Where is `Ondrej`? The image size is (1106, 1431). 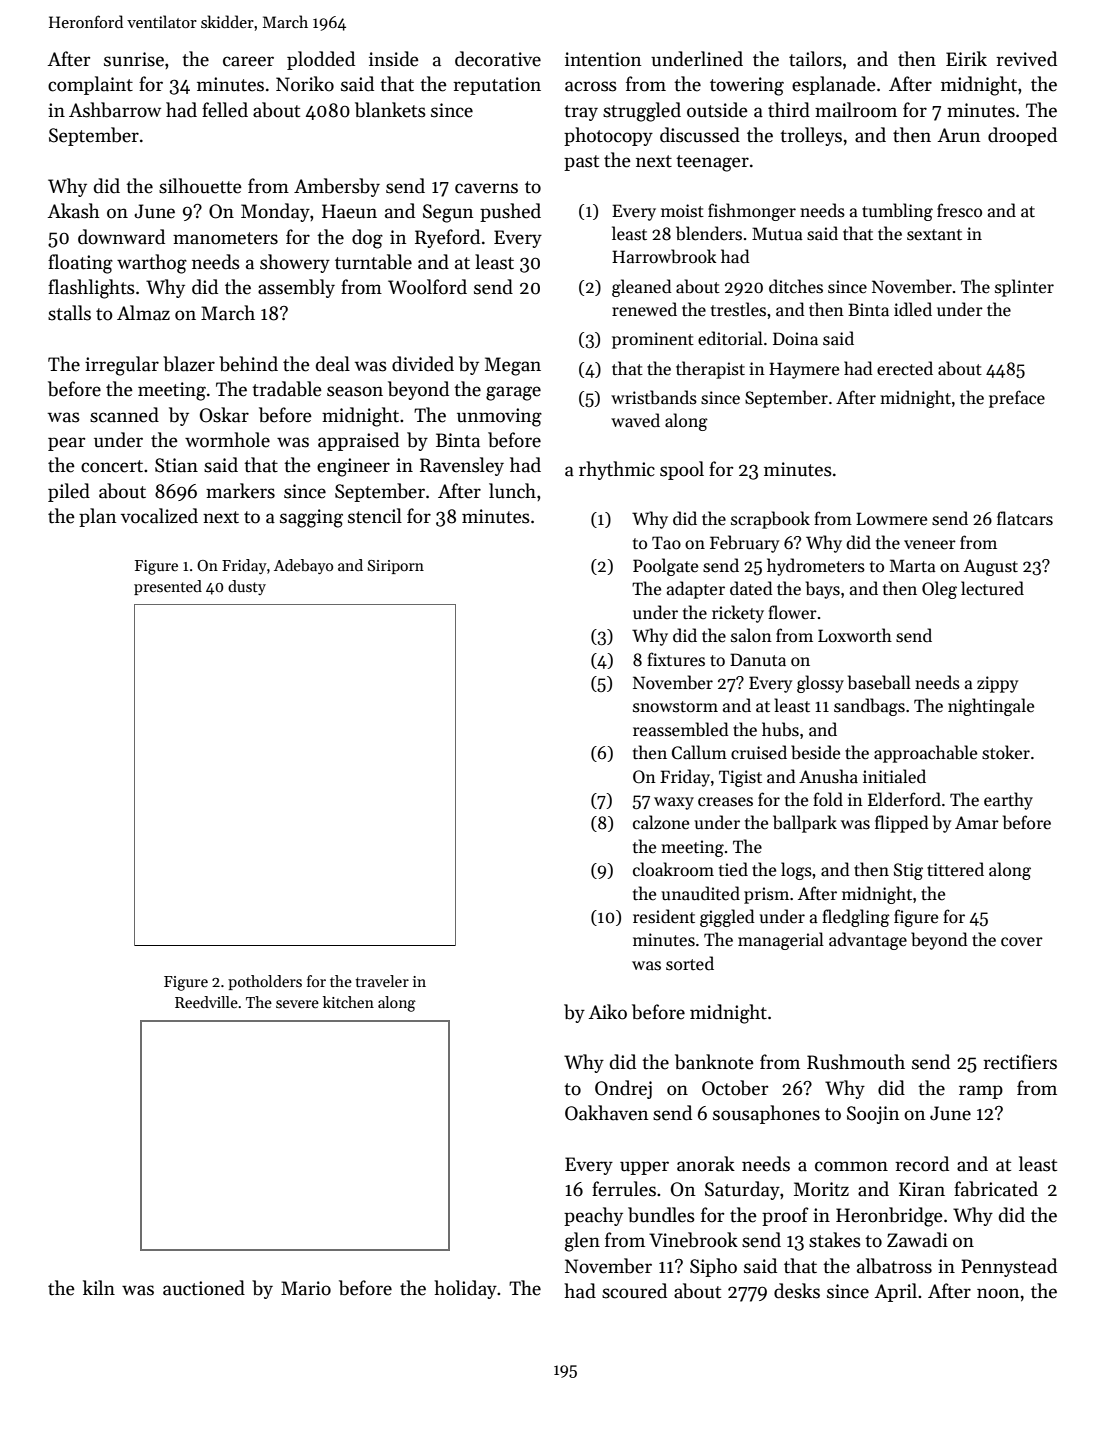 Ondrej is located at coordinates (623, 1089).
